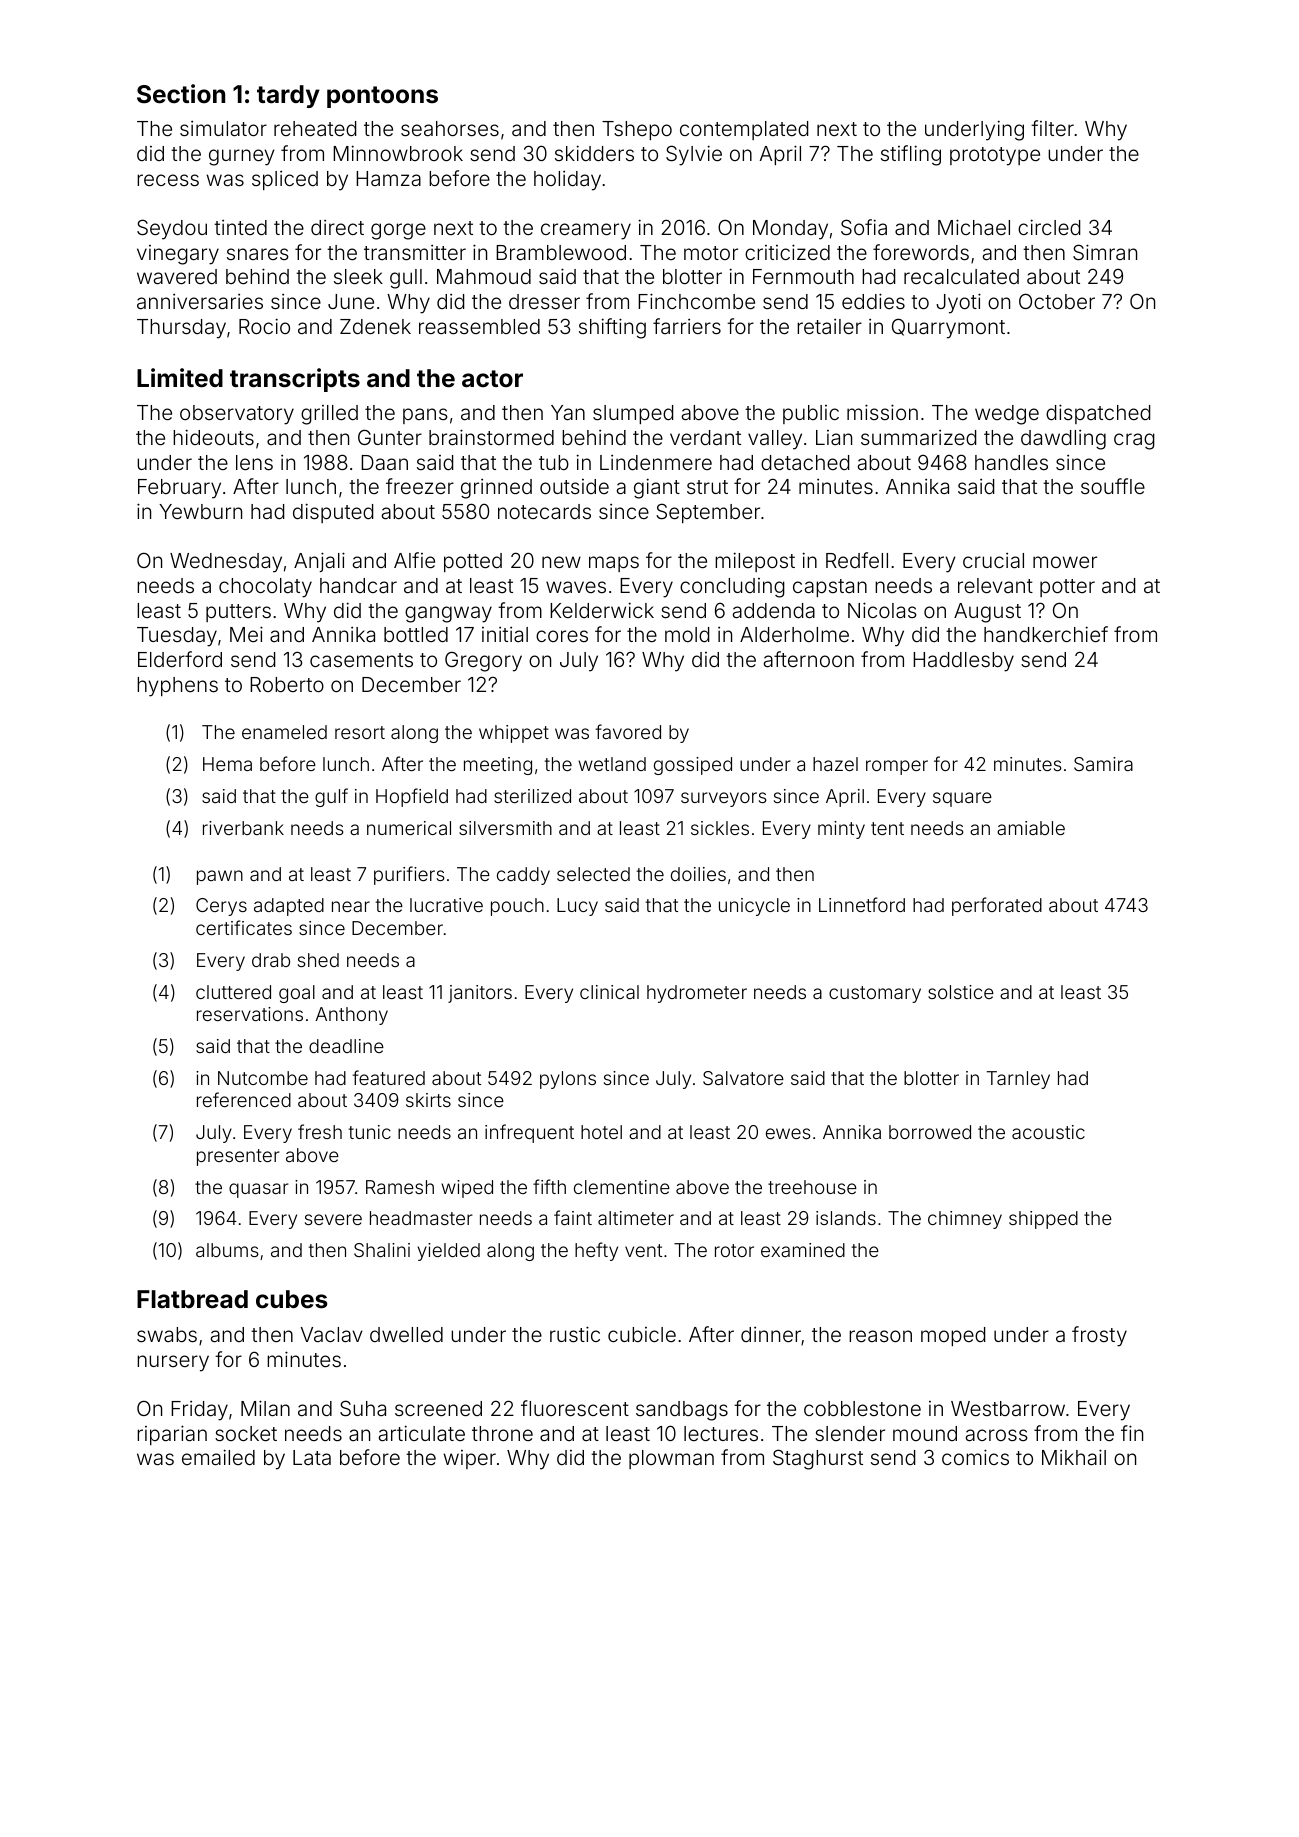 This document has height=1837, width=1299. What do you see at coordinates (363, 1408) in the document?
I see `Suha` at bounding box center [363, 1408].
